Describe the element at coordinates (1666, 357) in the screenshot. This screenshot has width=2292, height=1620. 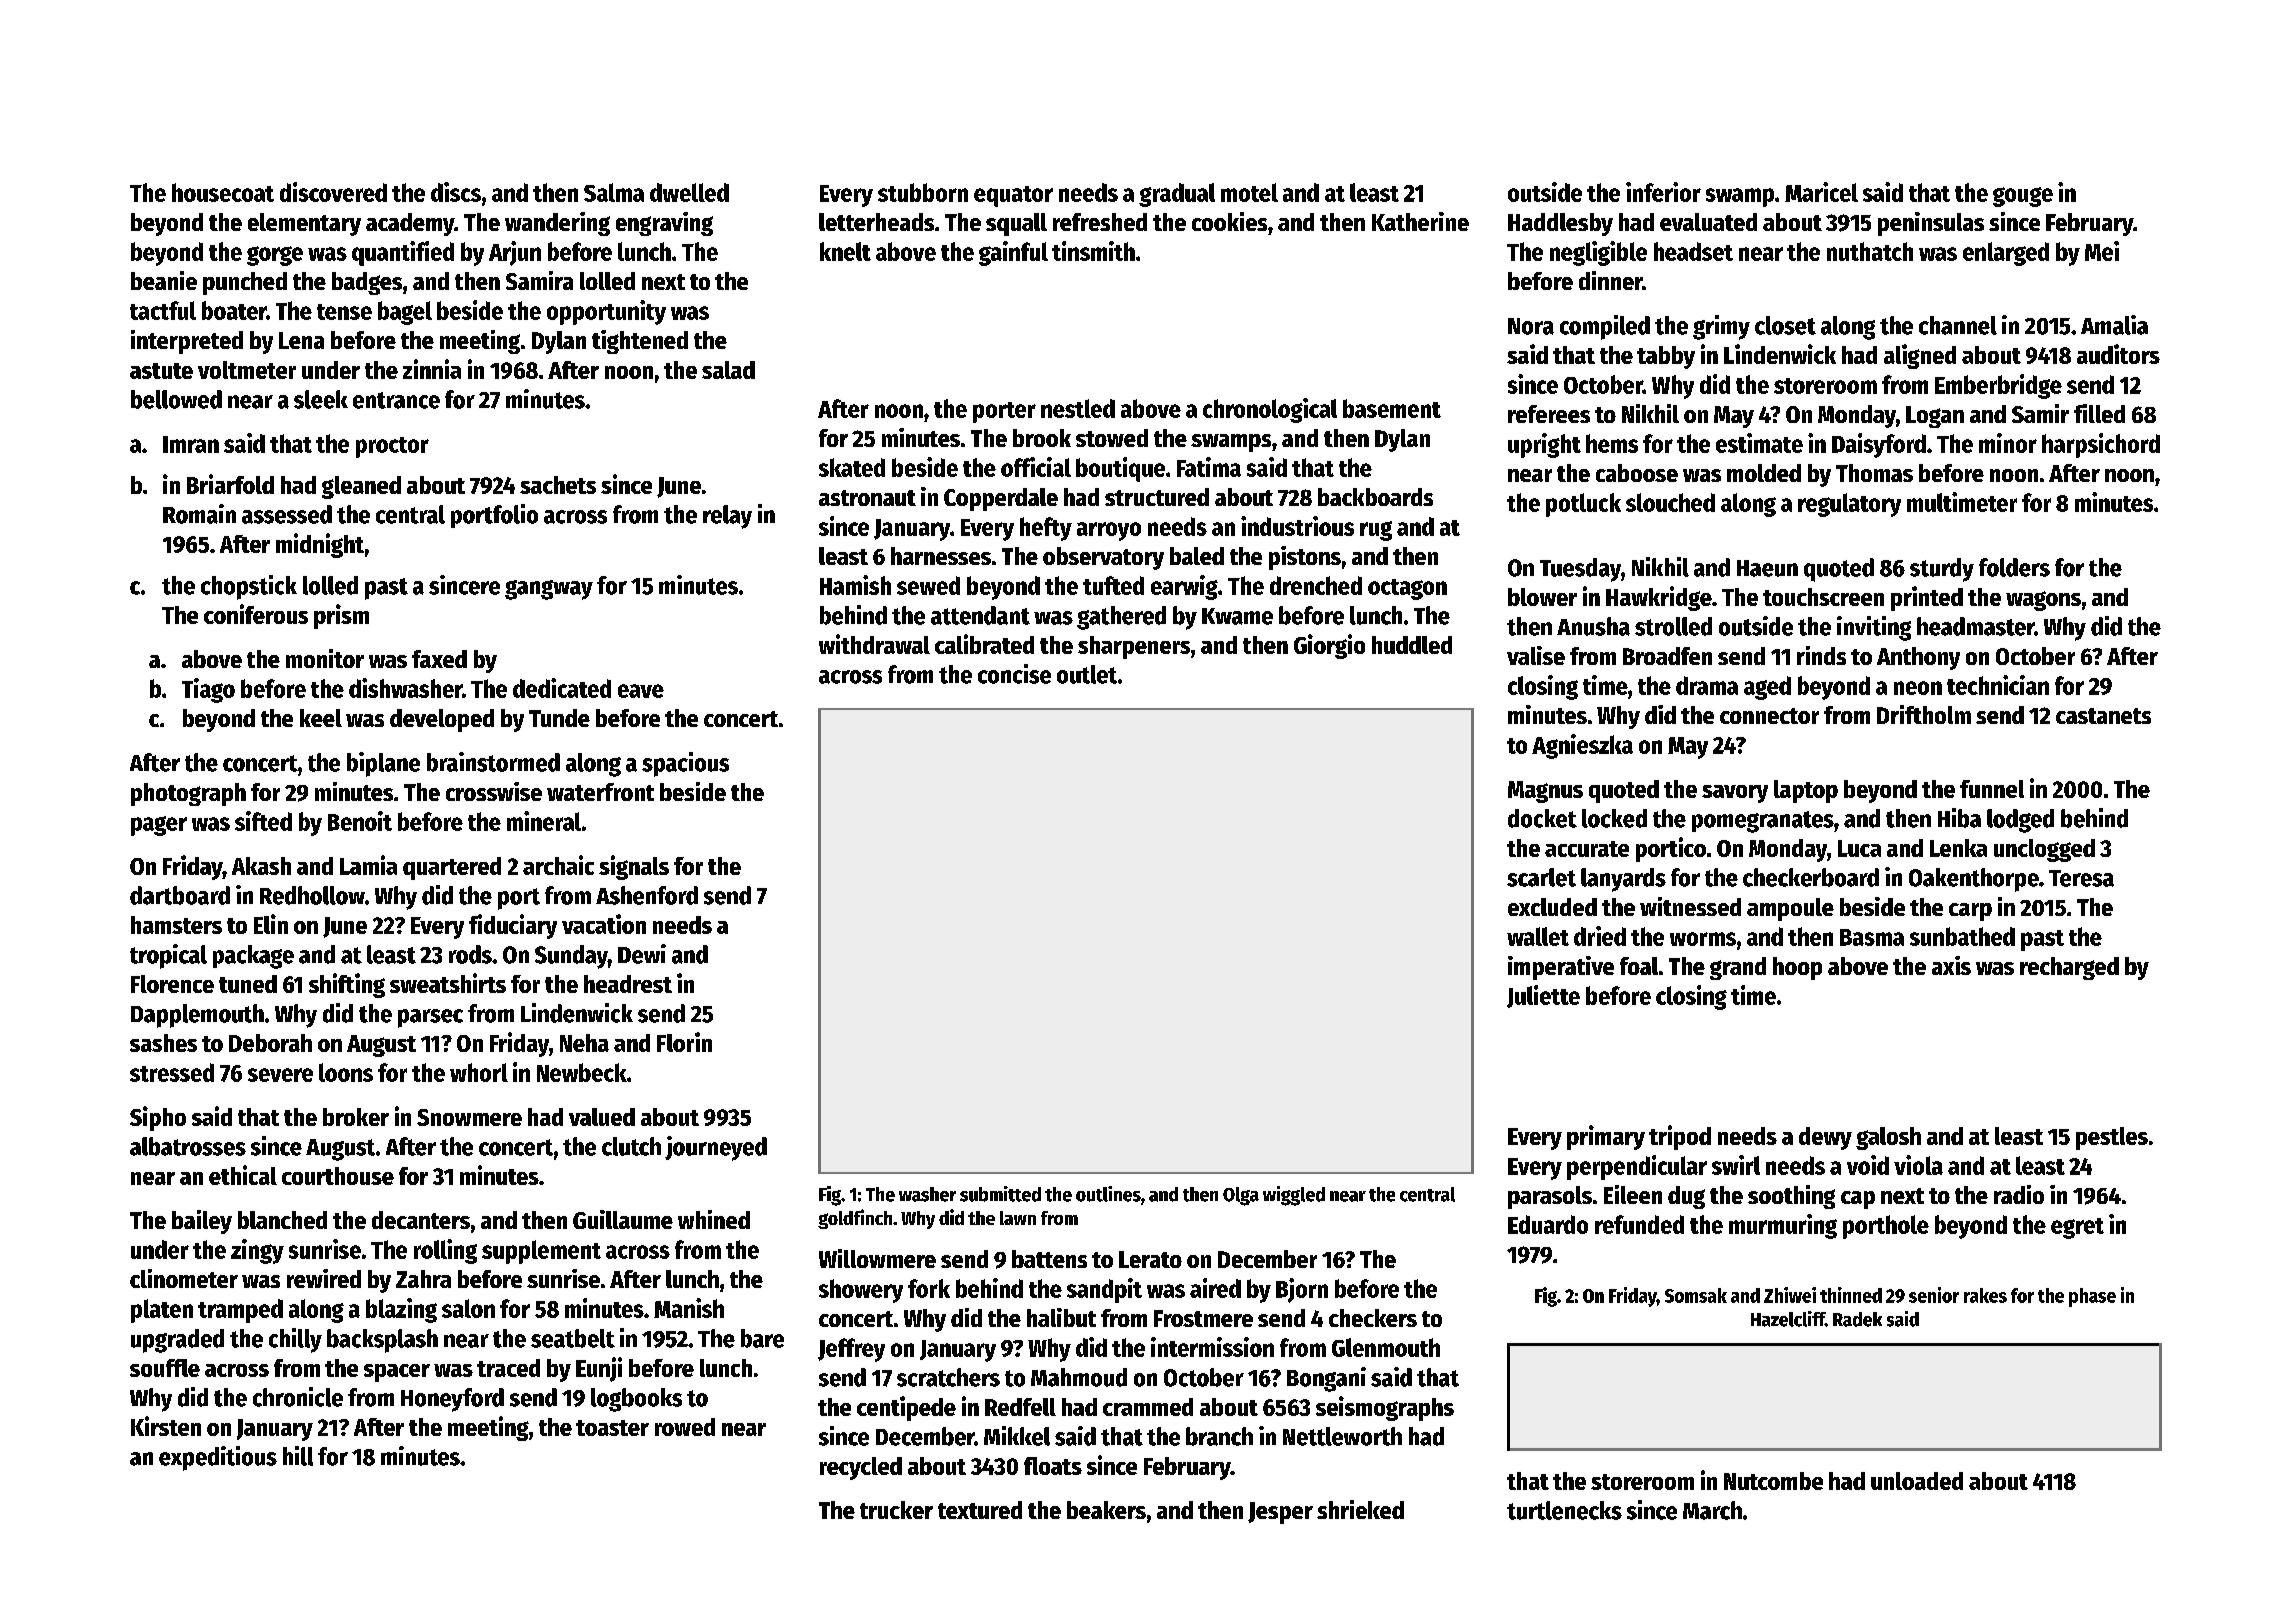
I see `tabby` at that location.
